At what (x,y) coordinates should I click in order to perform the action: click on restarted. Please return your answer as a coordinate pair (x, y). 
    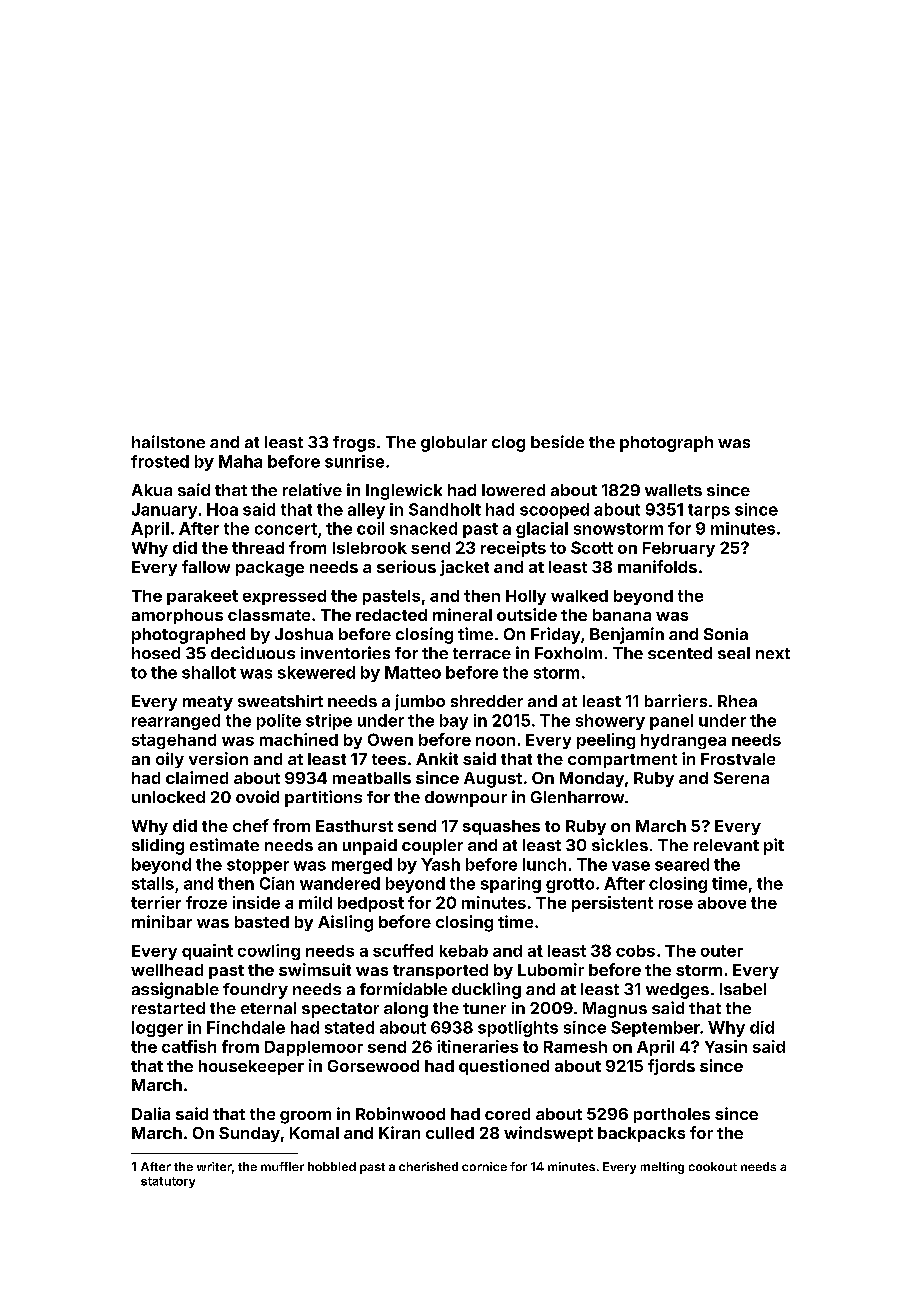
    Looking at the image, I should click on (168, 1008).
